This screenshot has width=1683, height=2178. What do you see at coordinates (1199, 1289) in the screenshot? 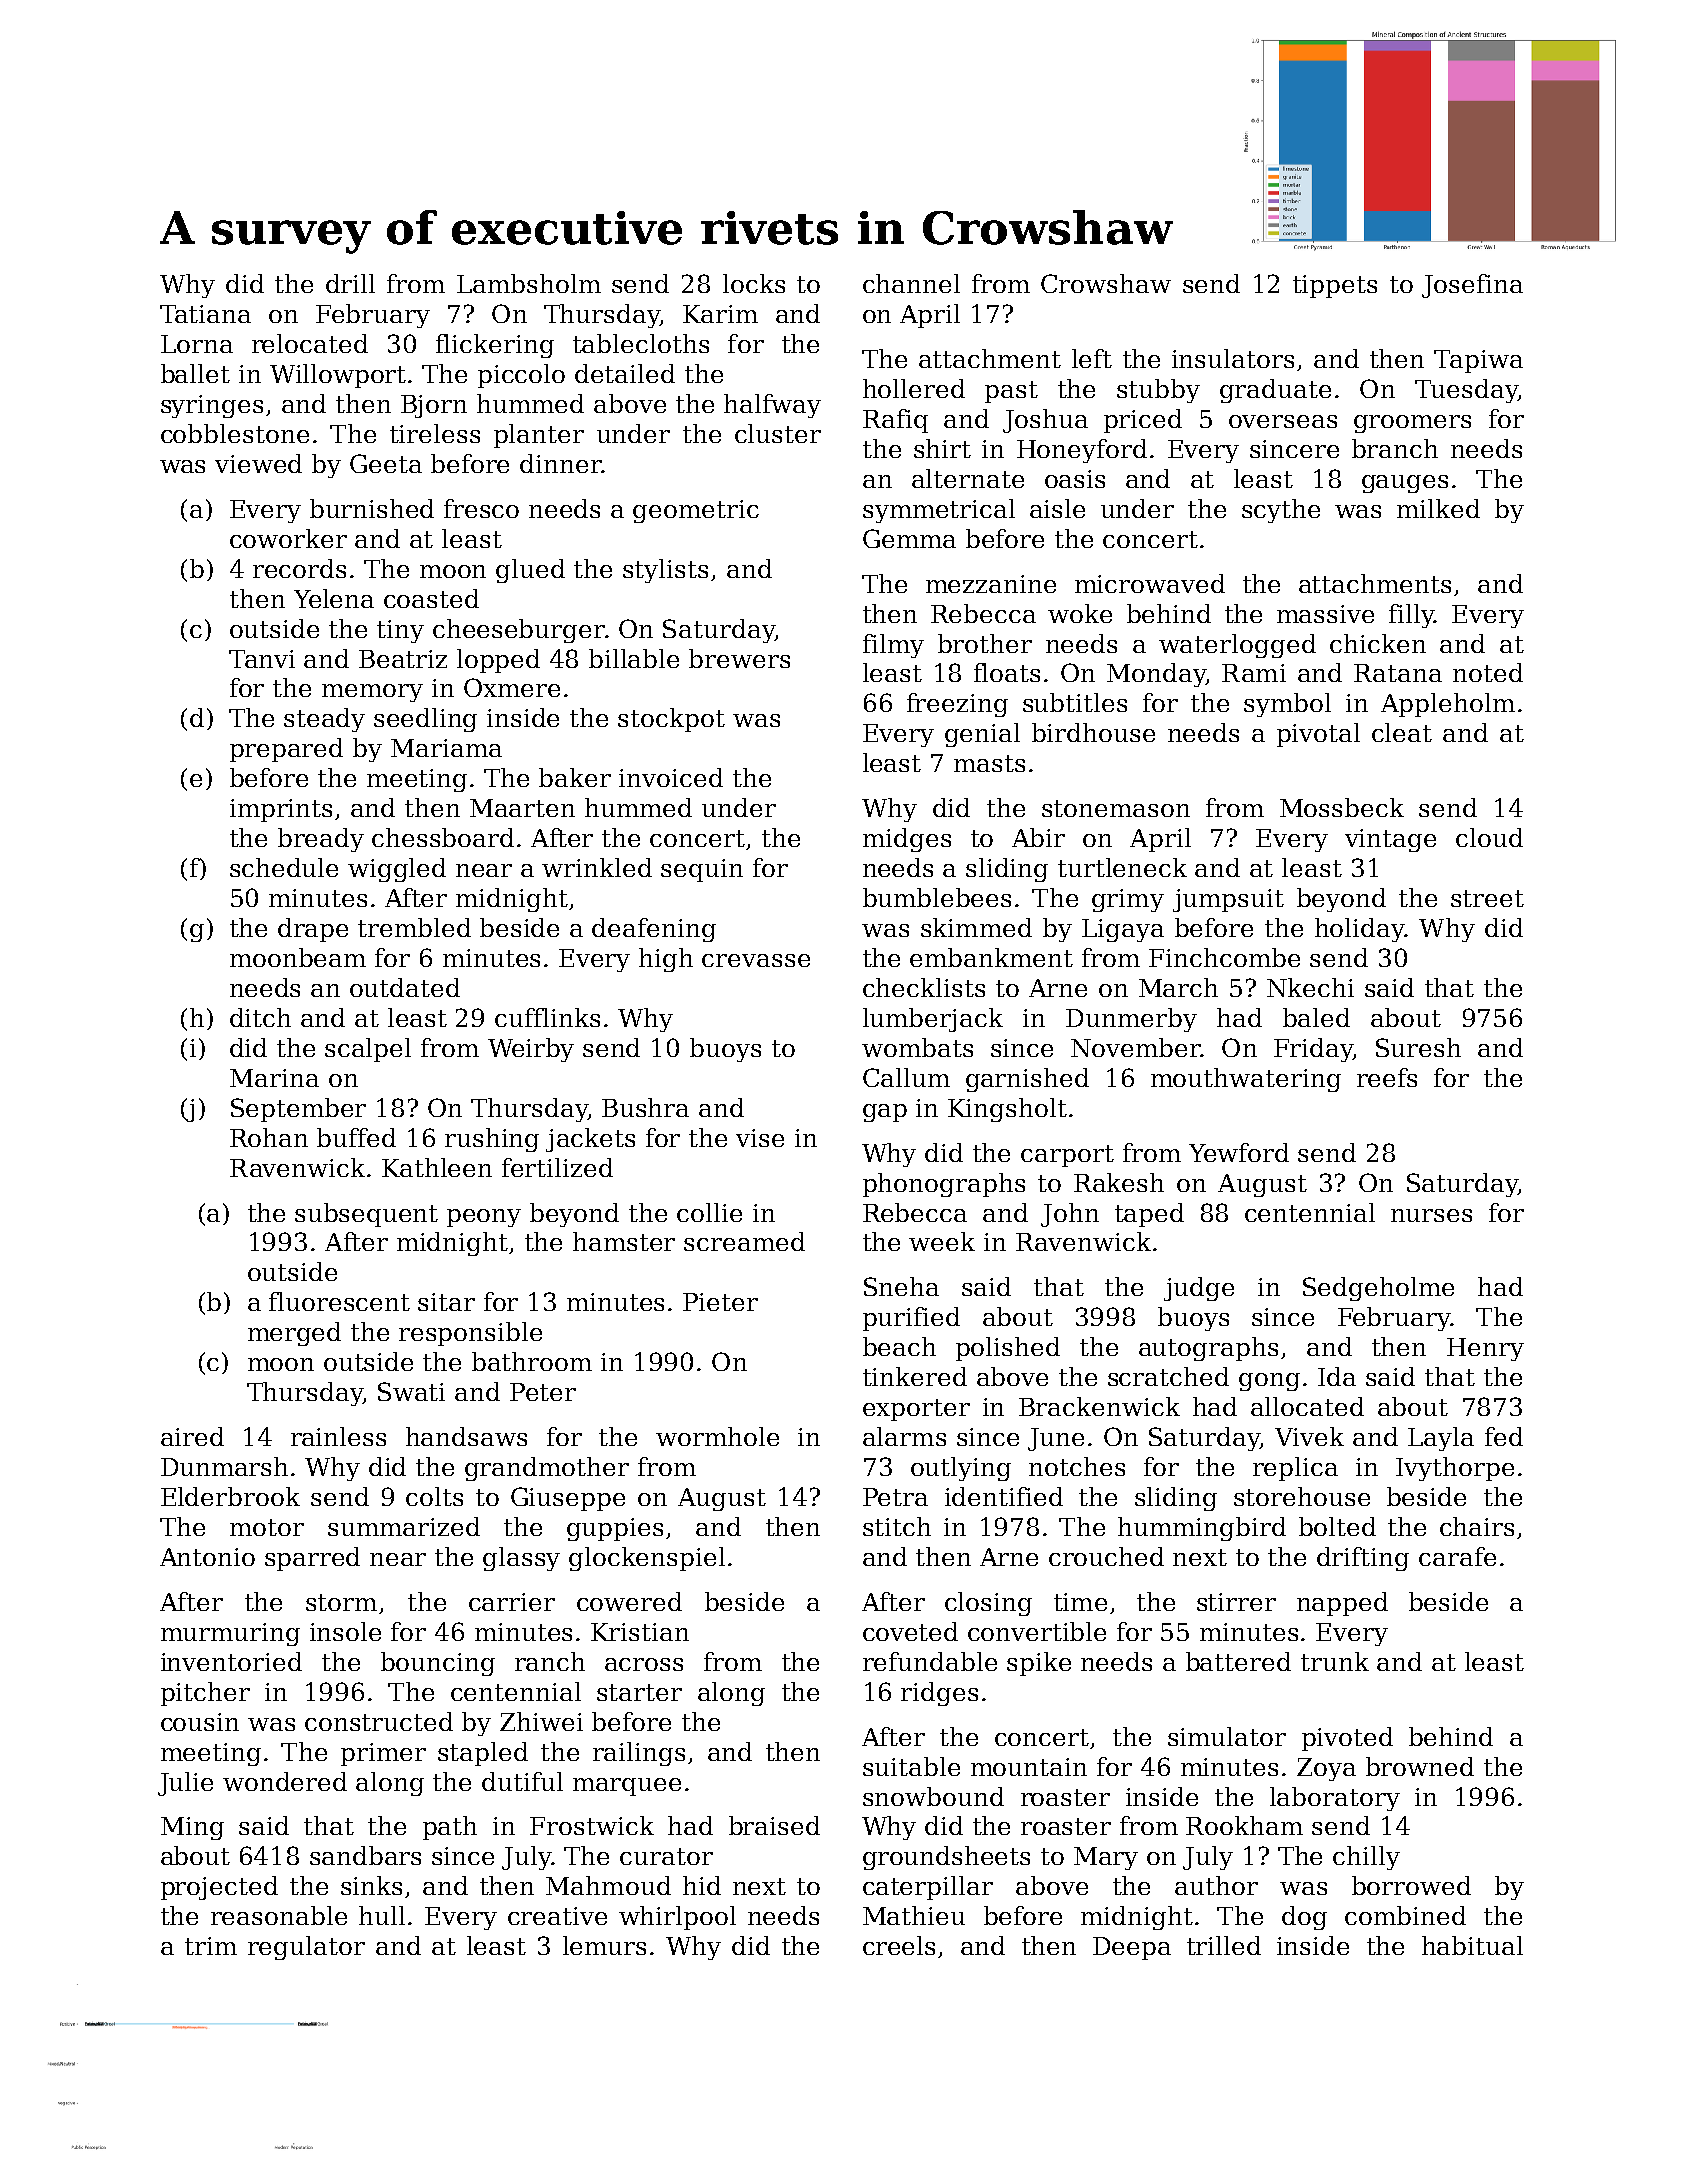
I see `judge` at bounding box center [1199, 1289].
